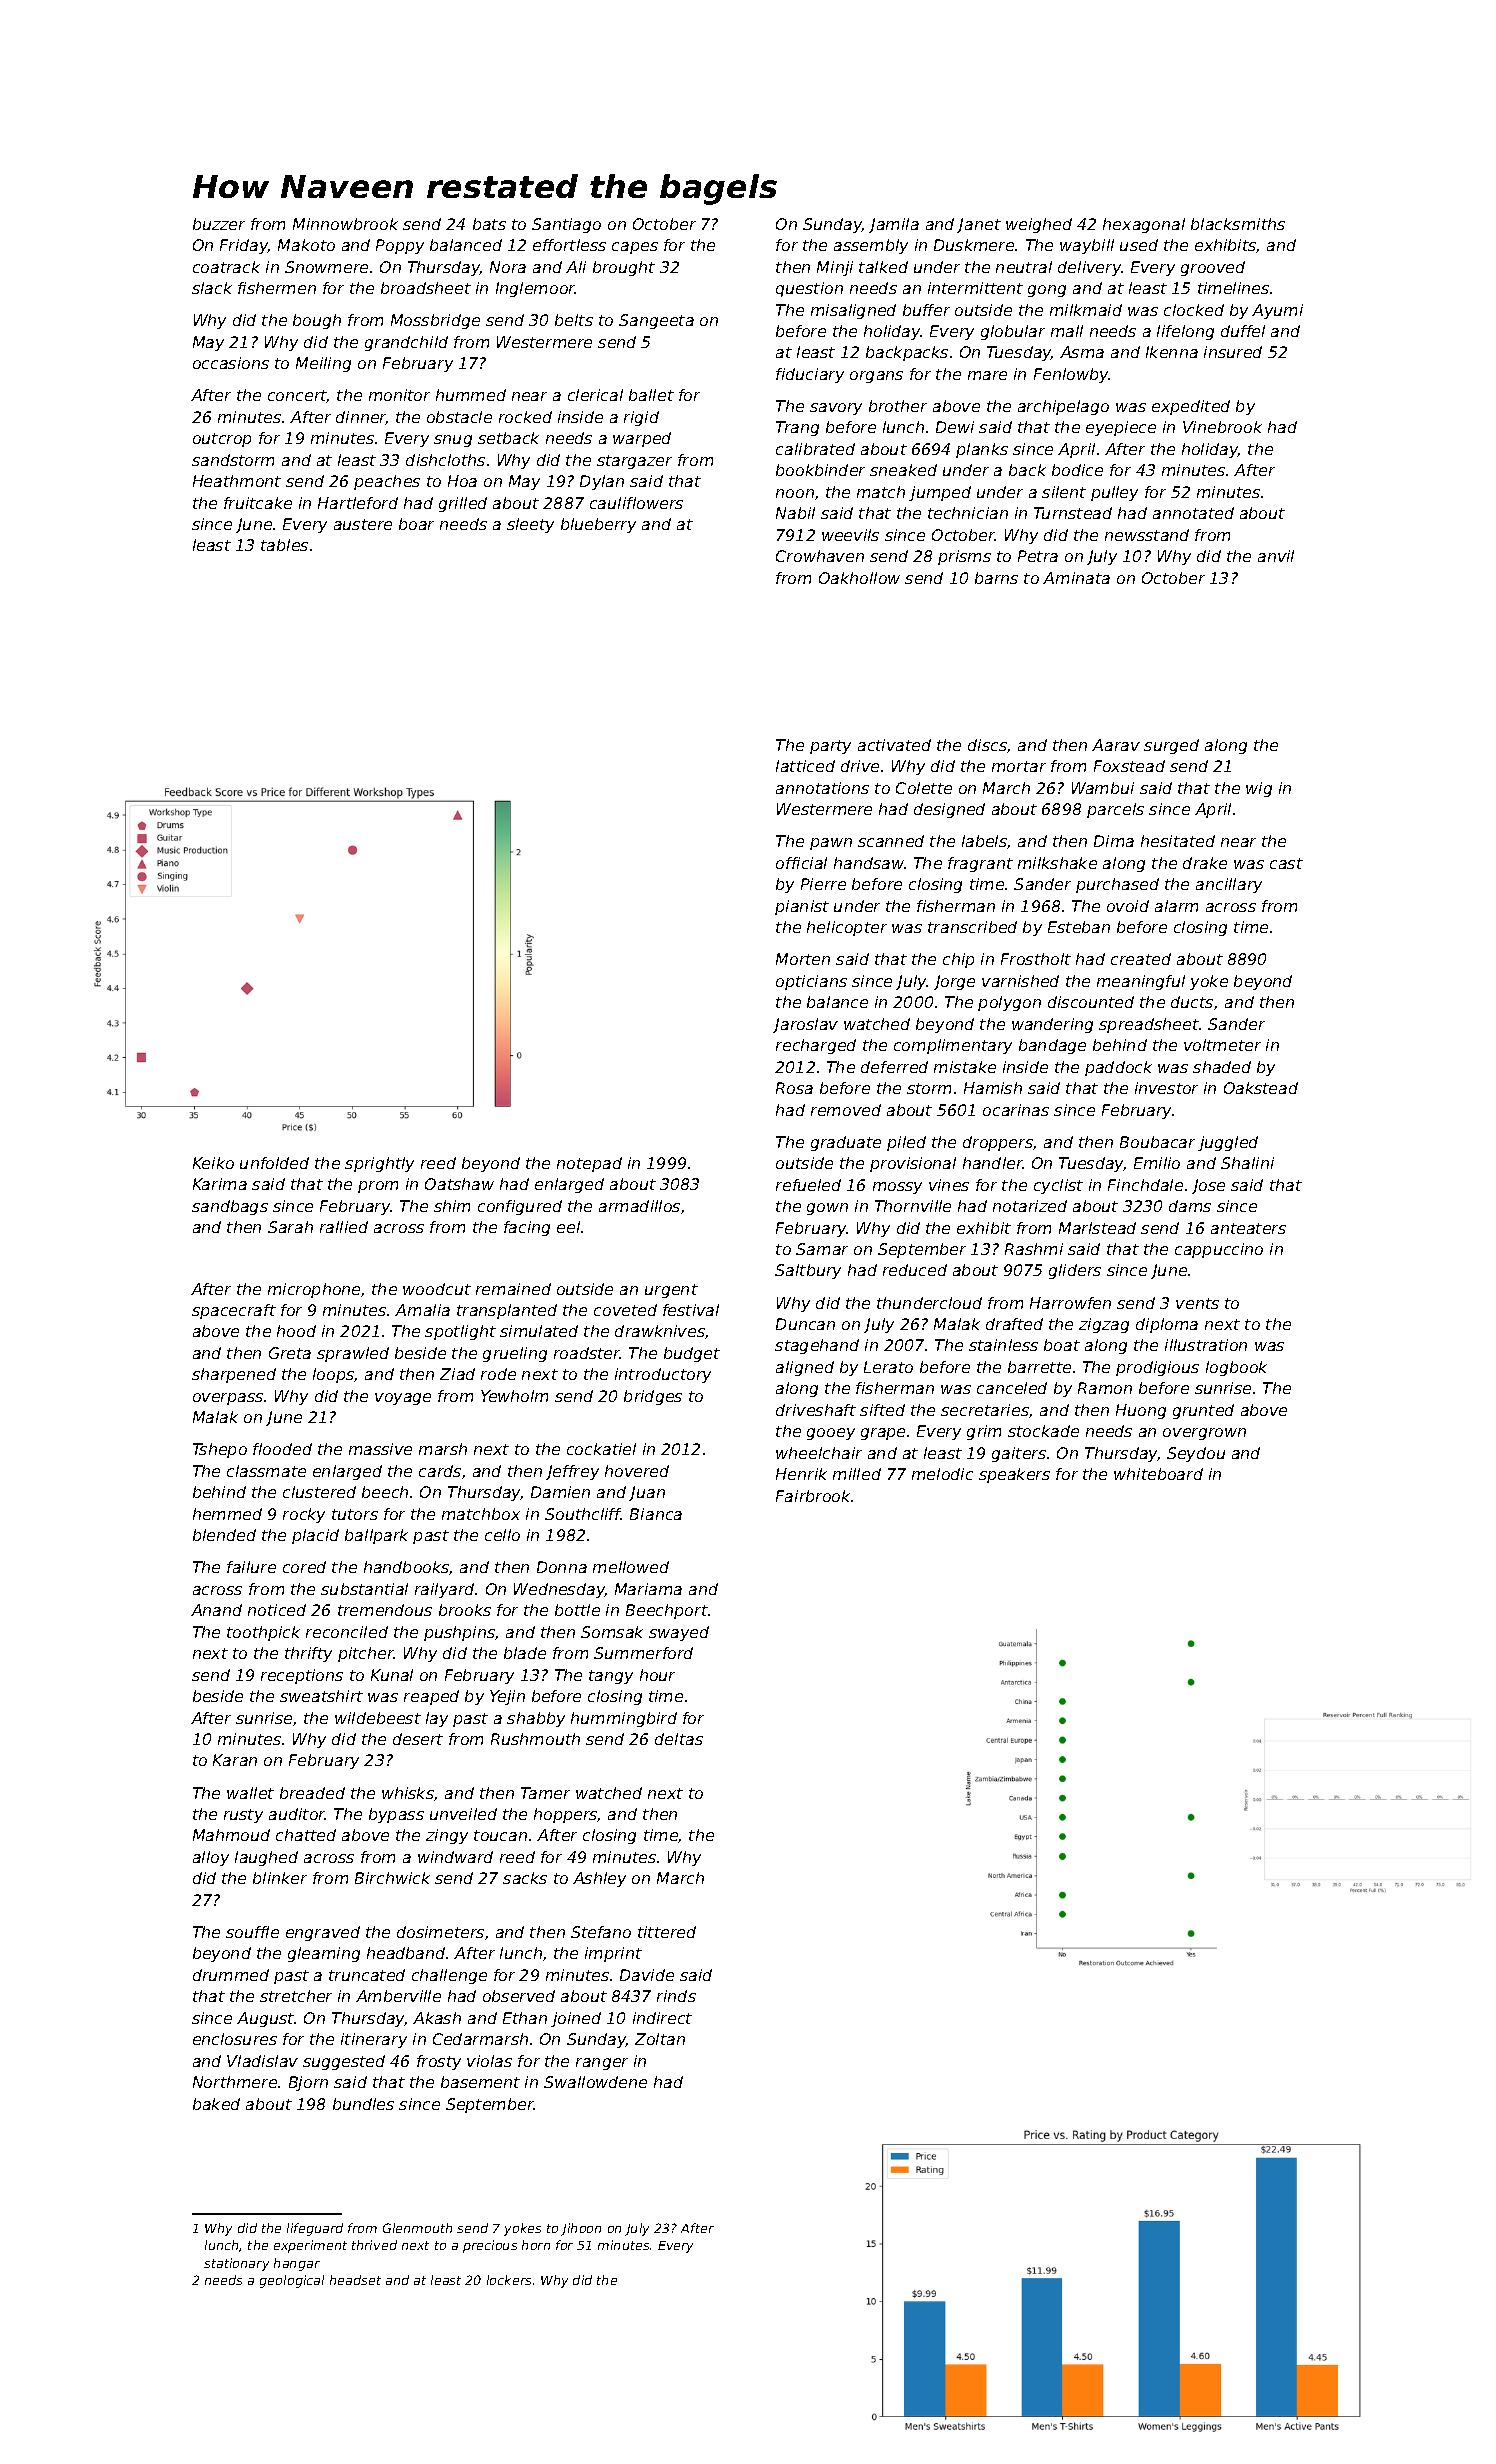 This document has width=1496, height=2464. What do you see at coordinates (236, 2264) in the document?
I see `stationary` at bounding box center [236, 2264].
